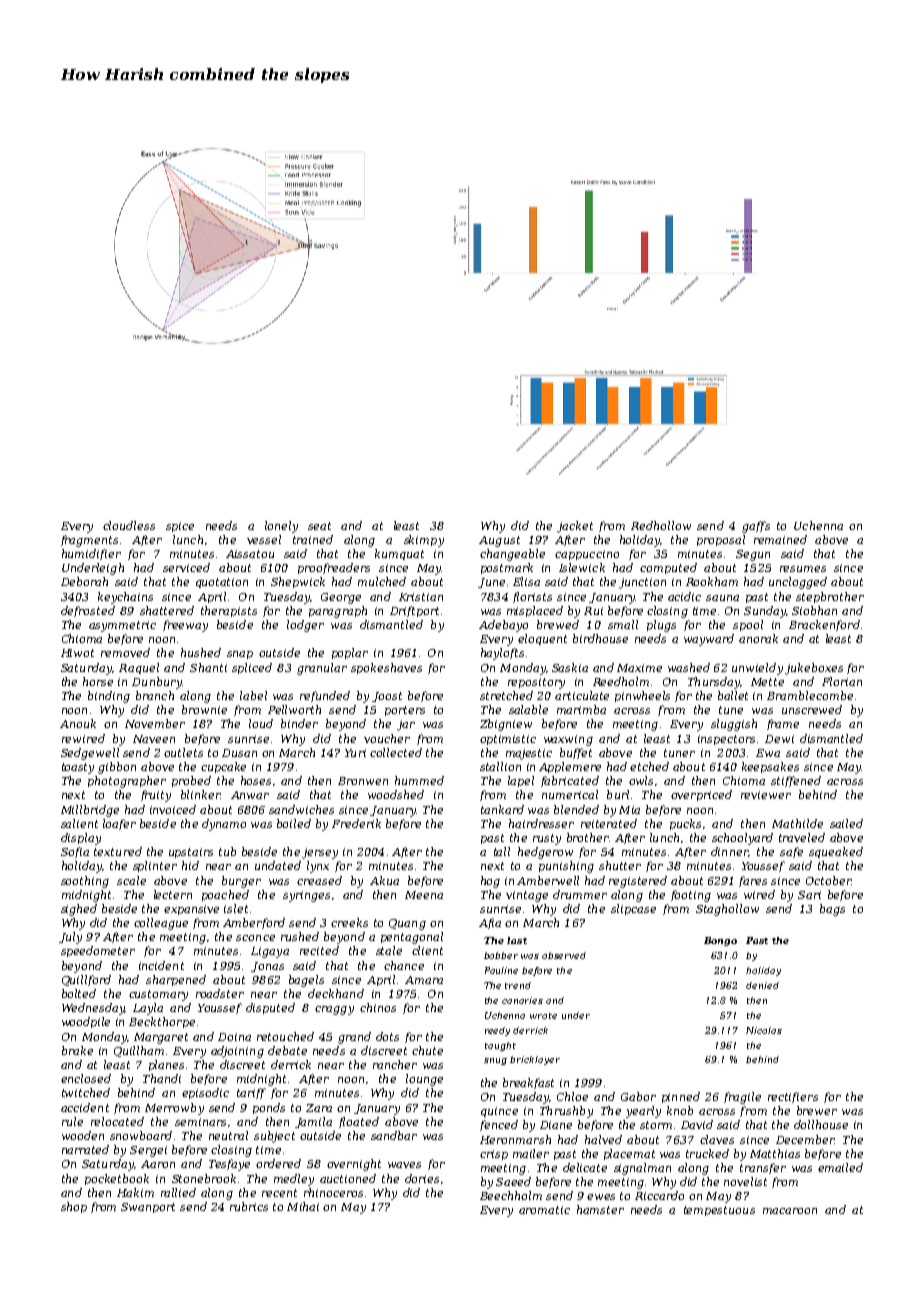 This screenshot has height=1308, width=924. Describe the element at coordinates (249, 1206) in the screenshot. I see `rubrics` at that location.
